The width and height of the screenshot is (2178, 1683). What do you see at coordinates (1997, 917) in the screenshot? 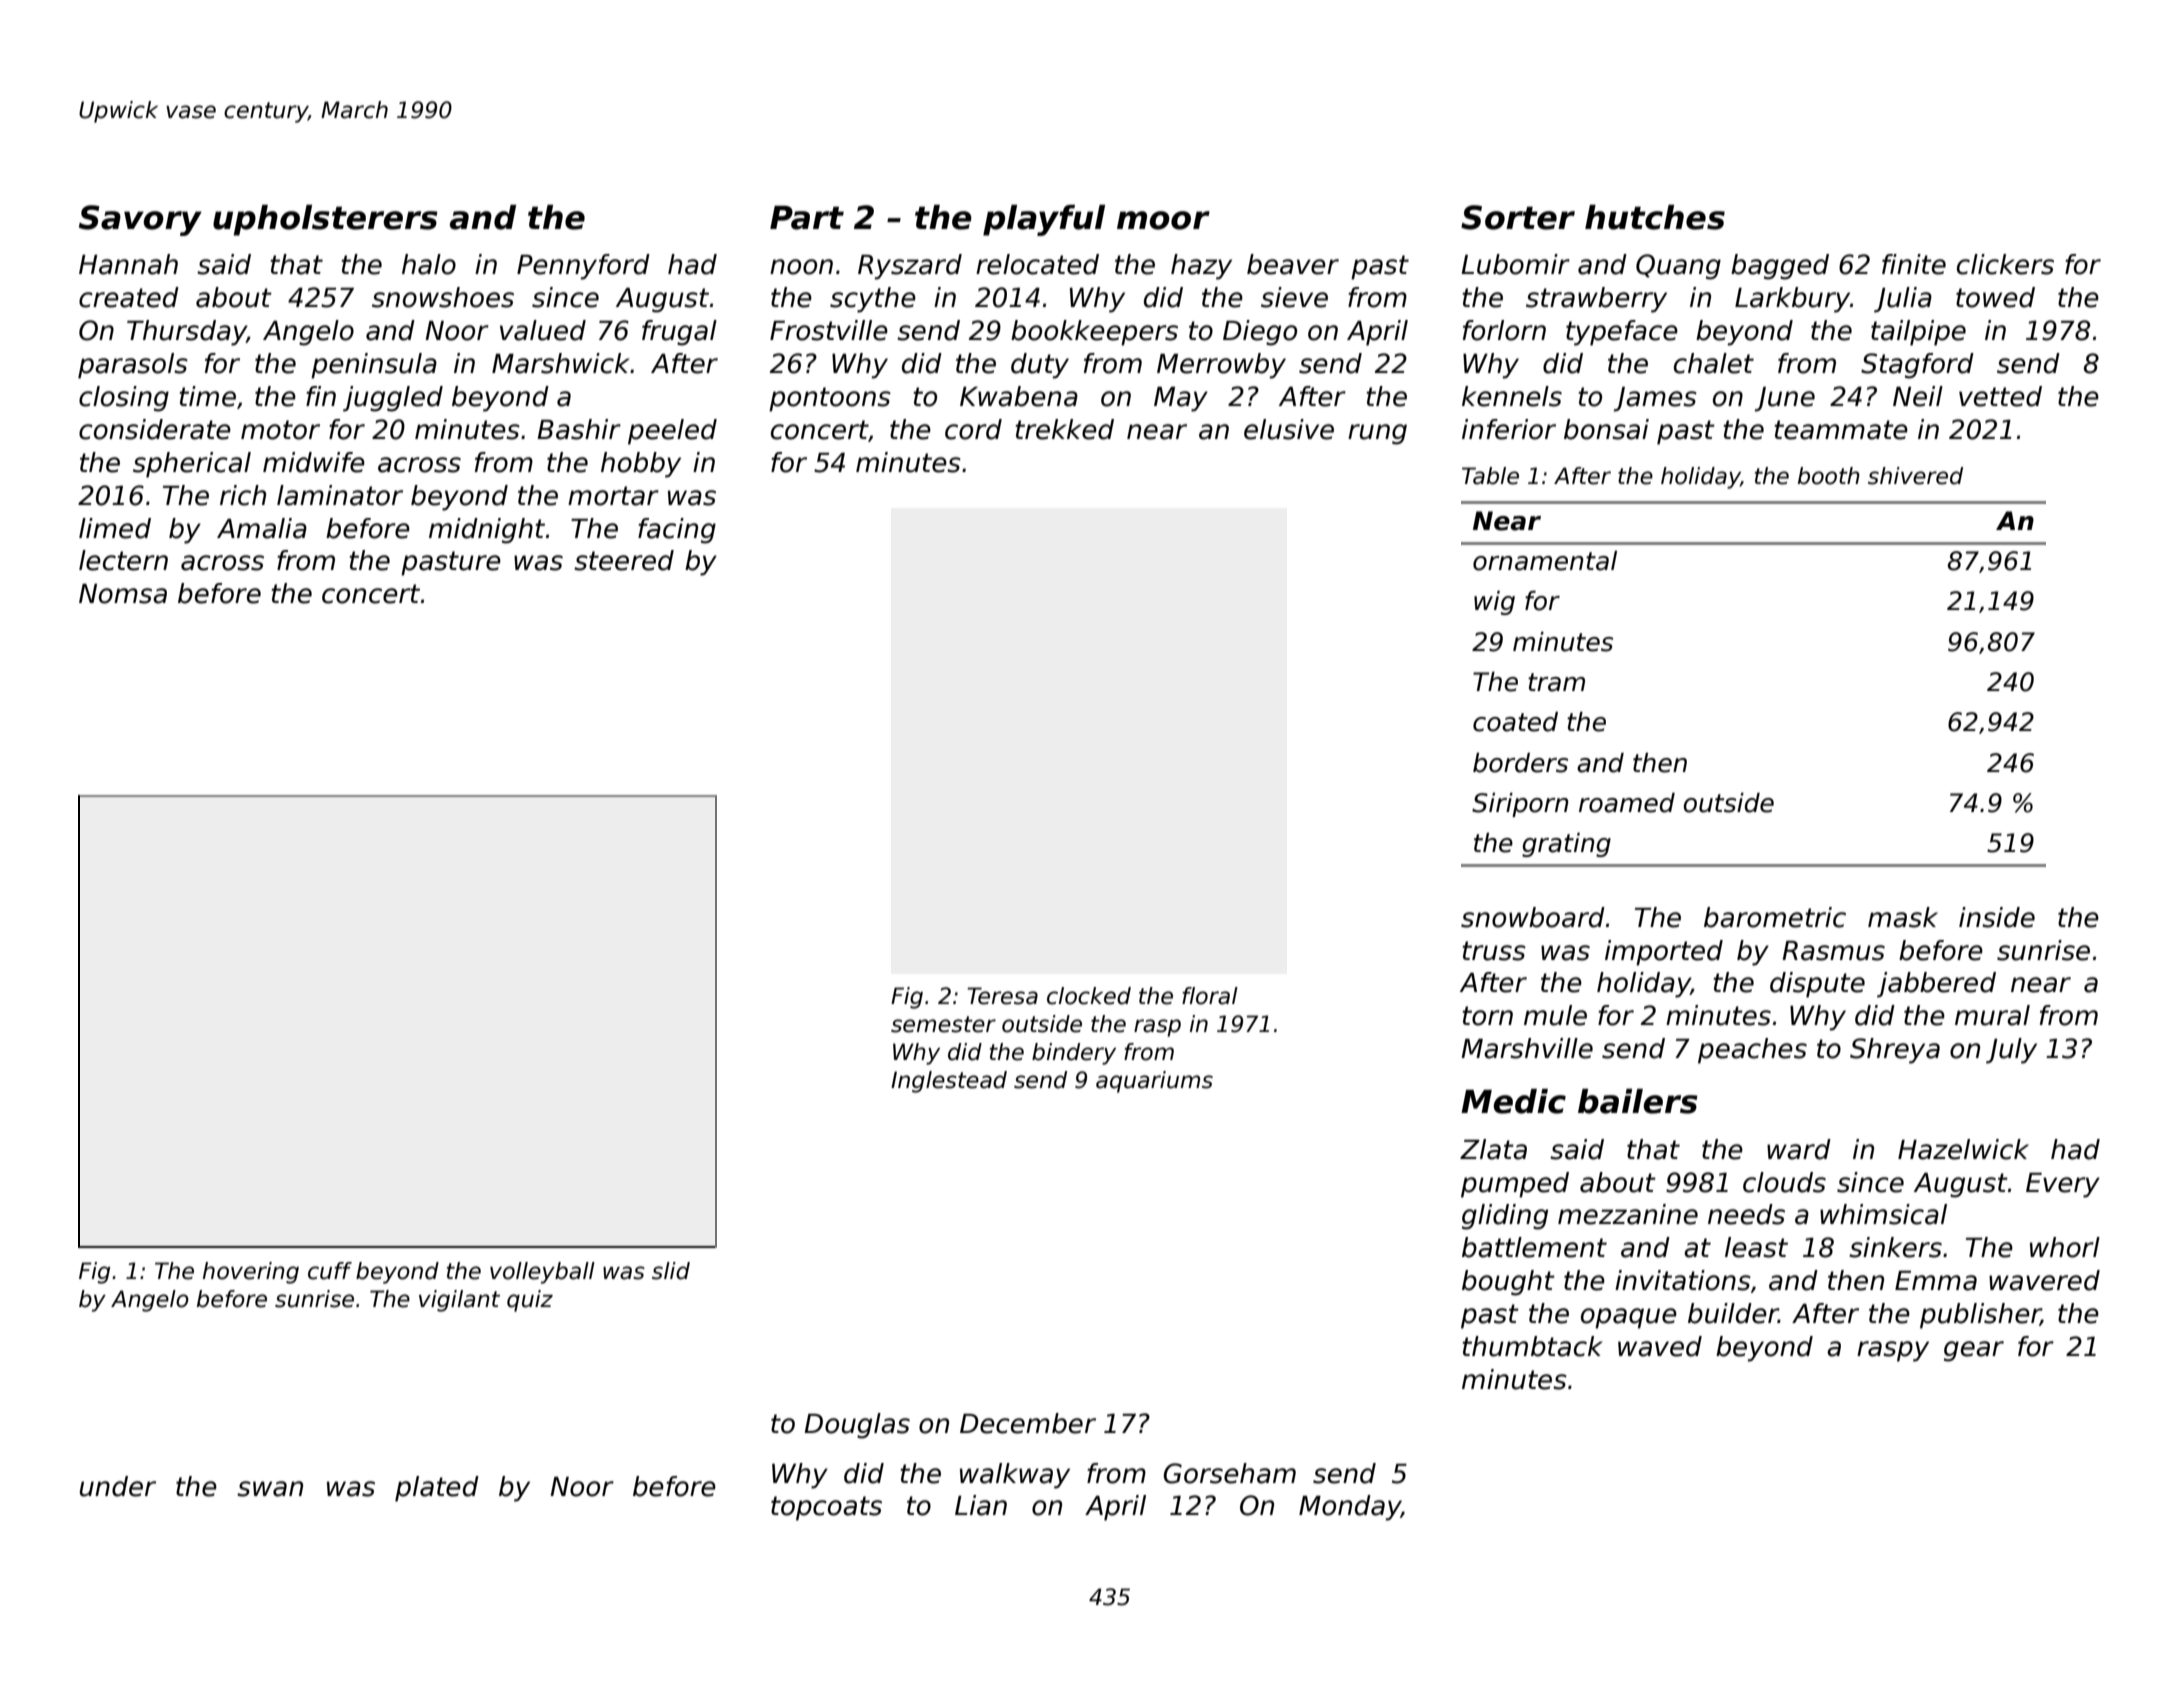
I see `inside` at bounding box center [1997, 917].
